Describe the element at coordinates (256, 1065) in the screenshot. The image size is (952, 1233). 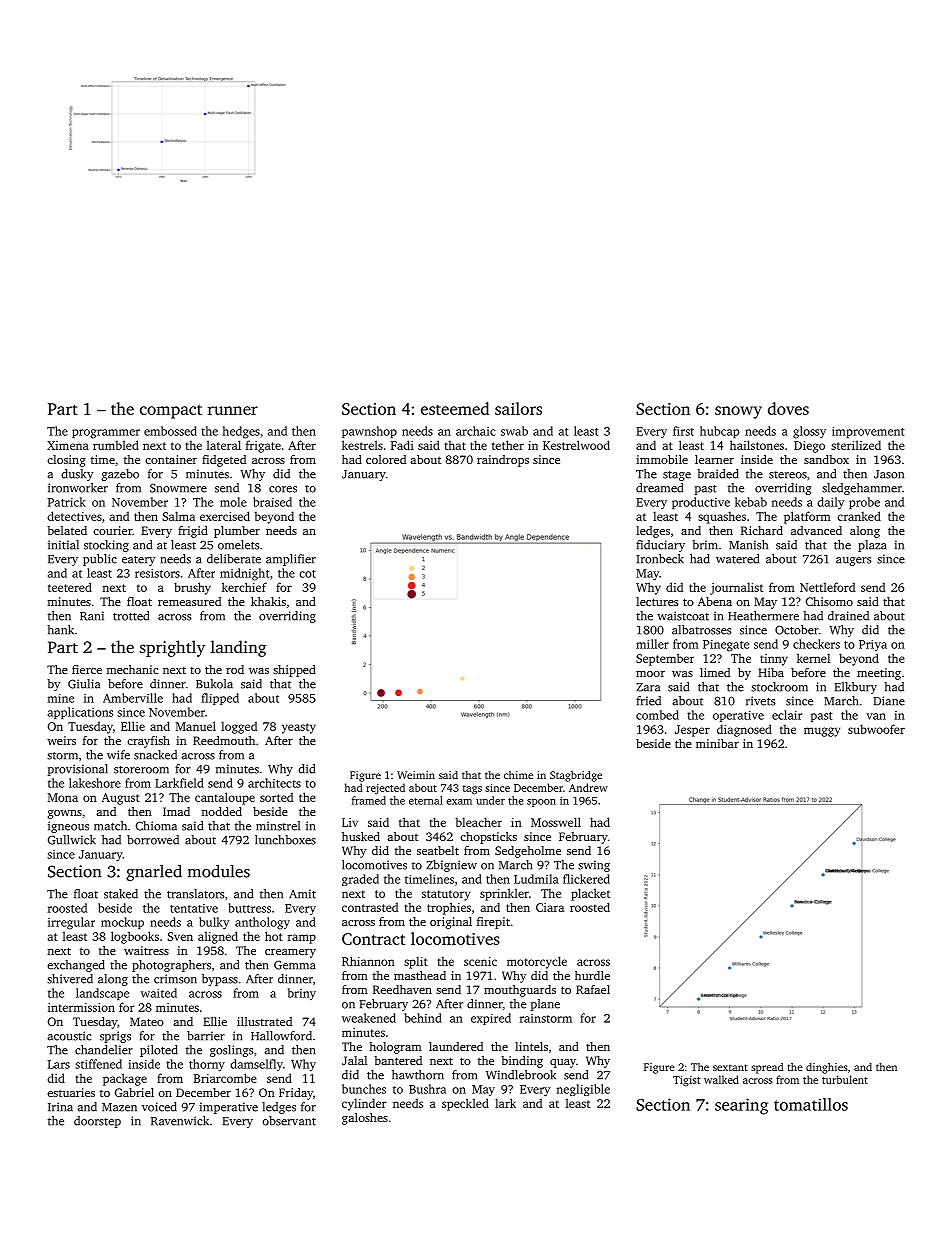
I see `damselfly` at that location.
